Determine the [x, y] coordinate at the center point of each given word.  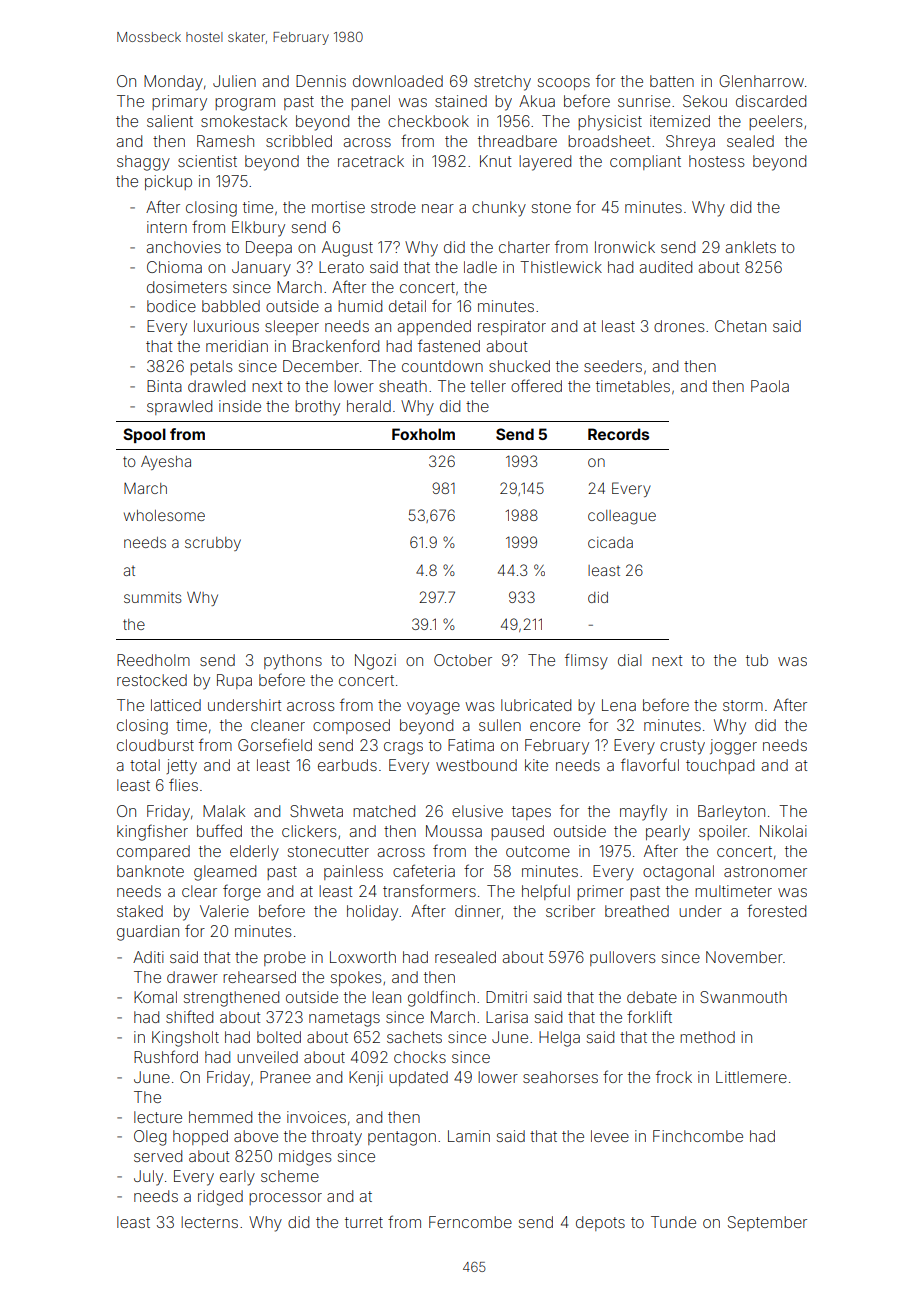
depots [600, 1223]
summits [153, 597]
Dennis [321, 81]
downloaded [398, 81]
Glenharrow [761, 81]
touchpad [720, 766]
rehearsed [259, 977]
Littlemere [751, 1077]
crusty [682, 747]
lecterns [209, 1222]
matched [384, 811]
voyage [433, 708]
